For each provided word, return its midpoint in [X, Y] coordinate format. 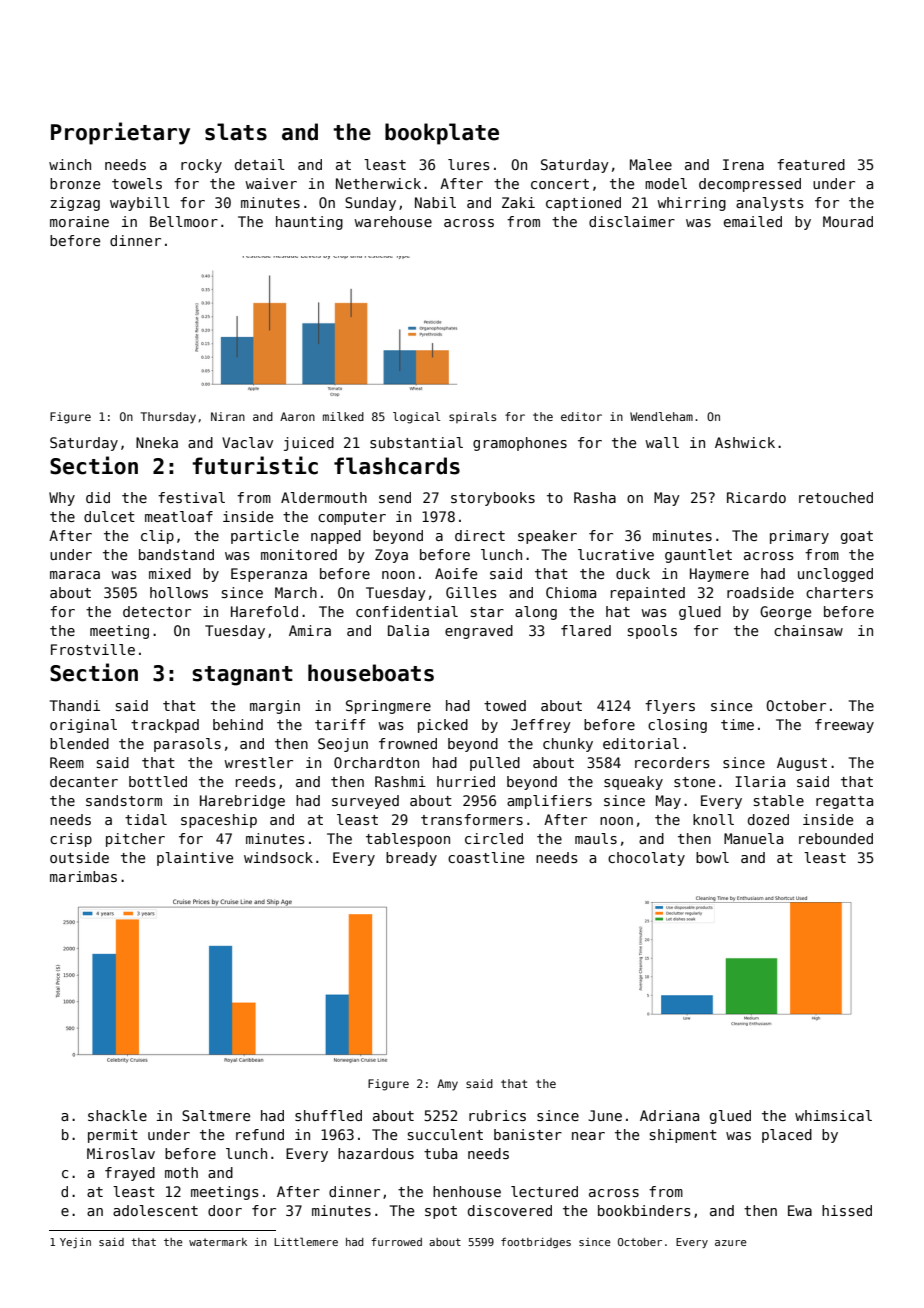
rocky [201, 166]
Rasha [595, 497]
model [666, 183]
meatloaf [179, 516]
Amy [447, 1085]
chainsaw [808, 630]
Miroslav [121, 1153]
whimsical [833, 1115]
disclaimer [632, 221]
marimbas [83, 876]
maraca [75, 575]
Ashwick [745, 442]
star [487, 612]
